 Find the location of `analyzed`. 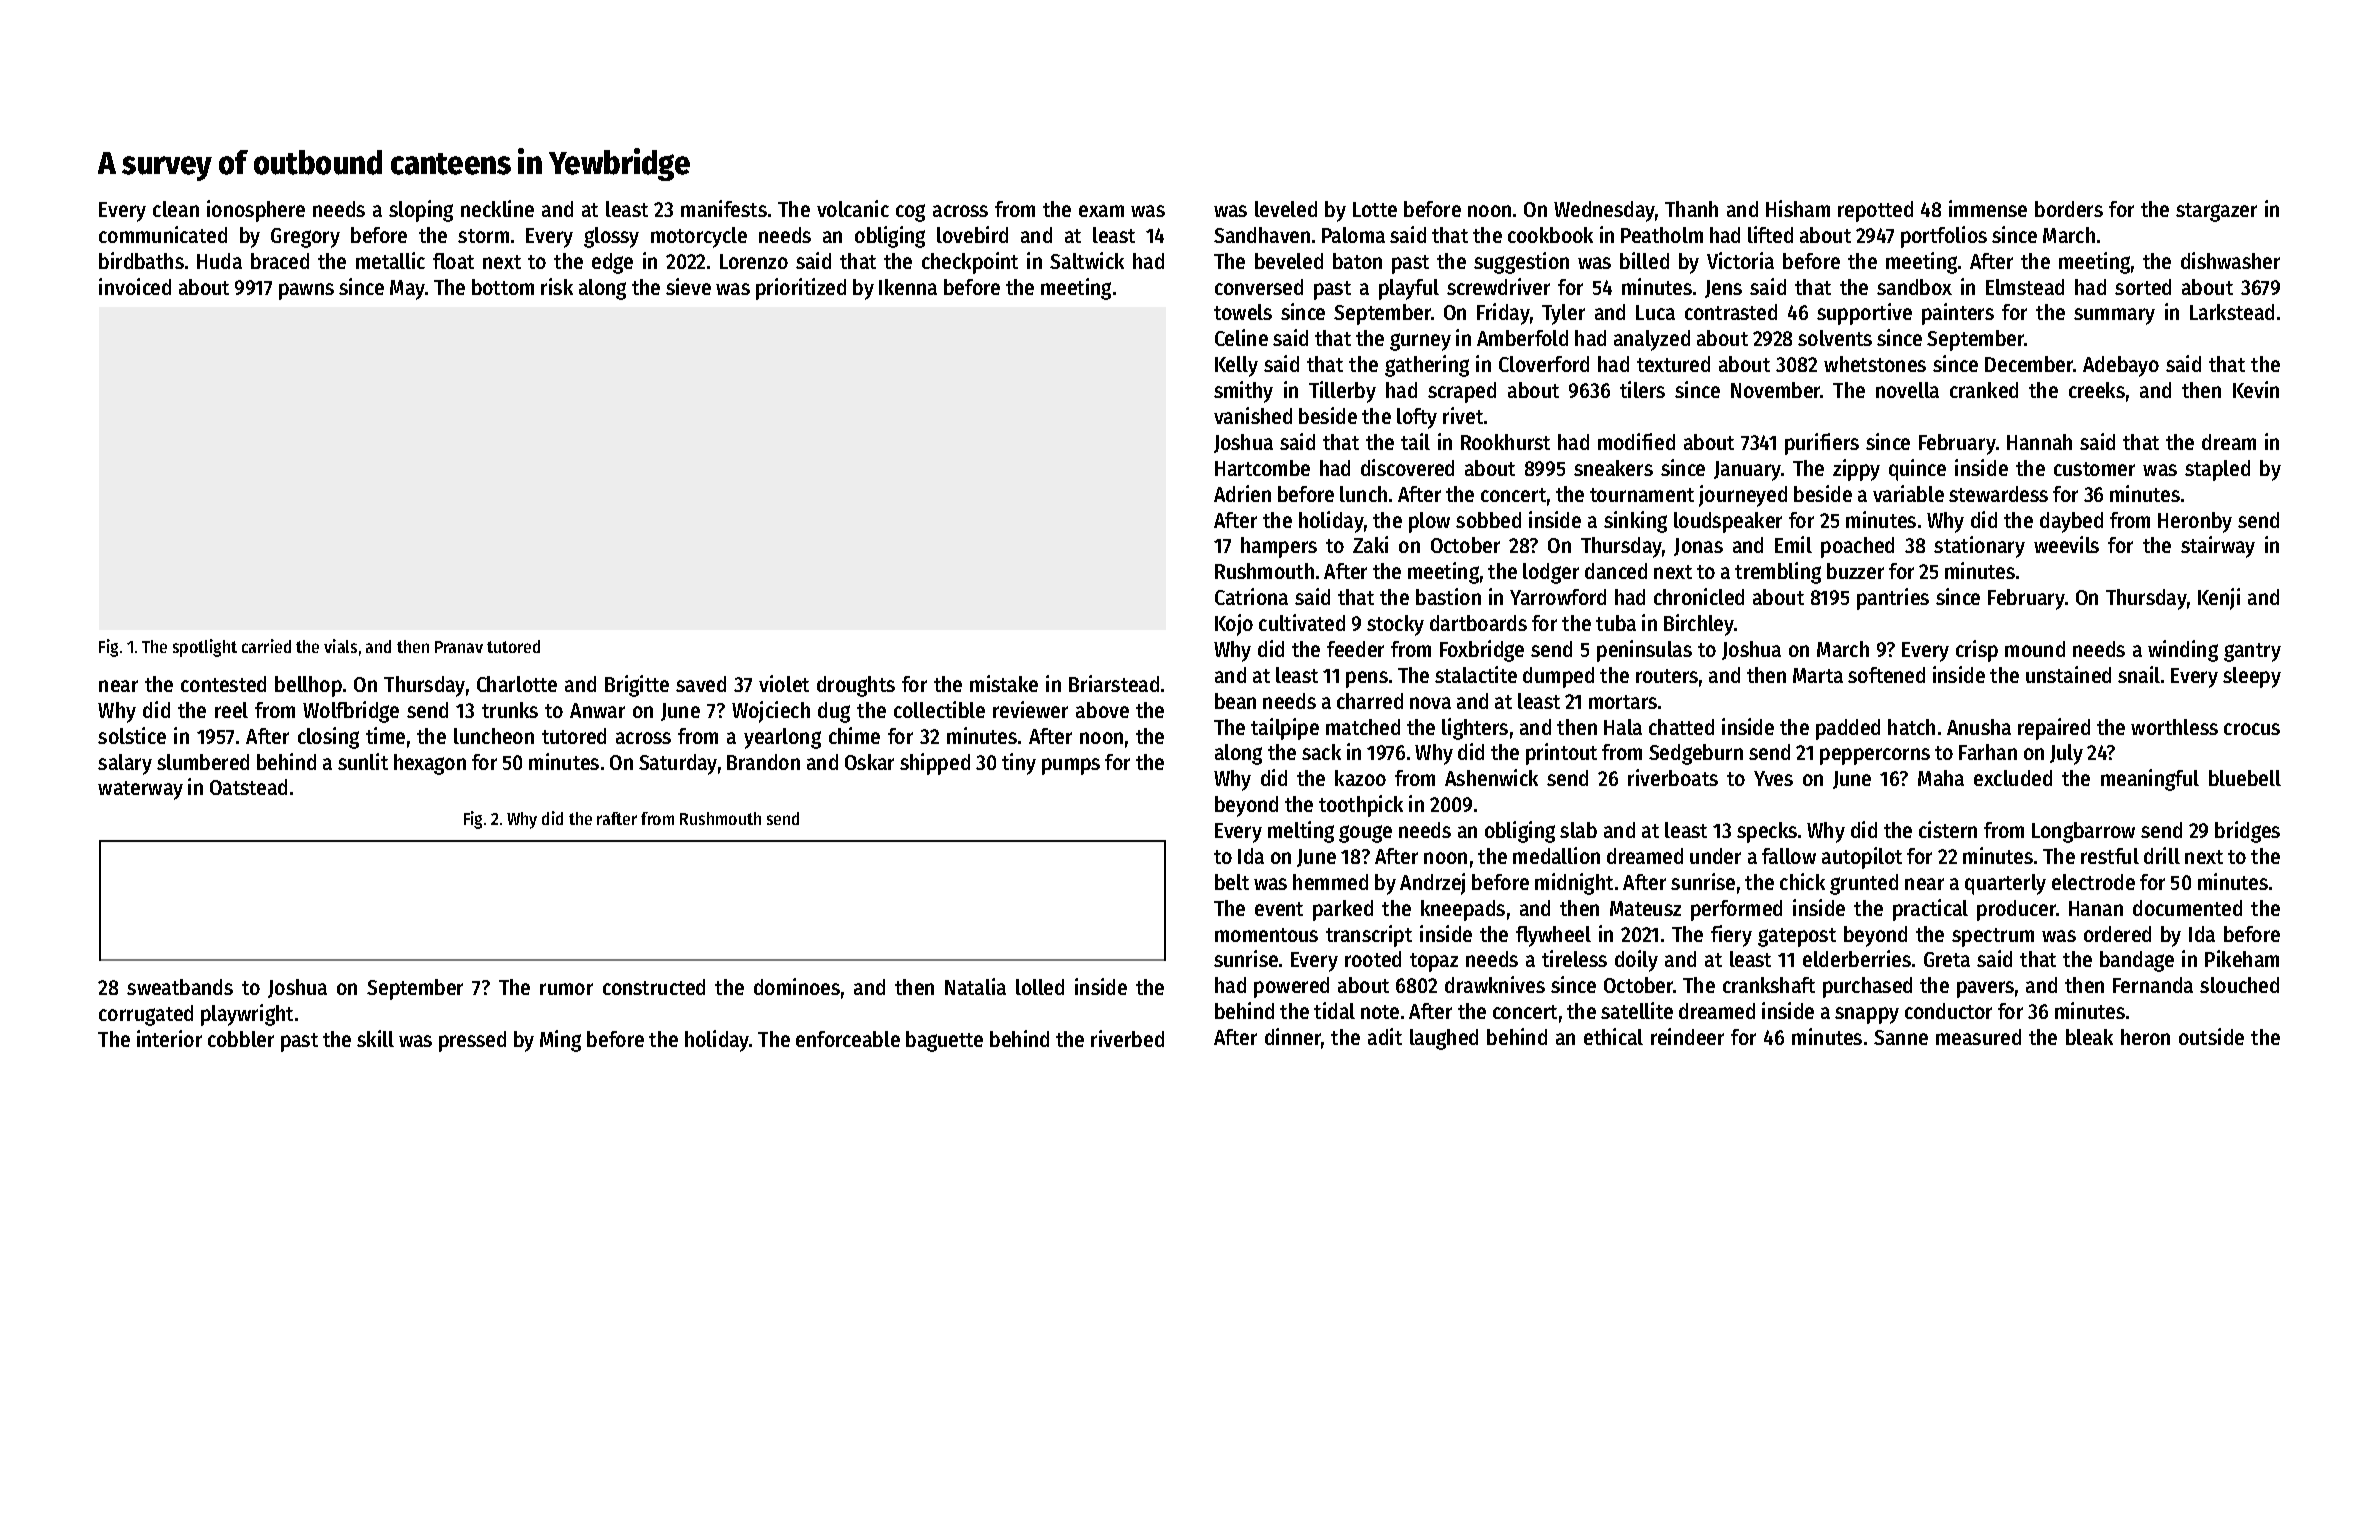

analyzed is located at coordinates (1652, 340).
